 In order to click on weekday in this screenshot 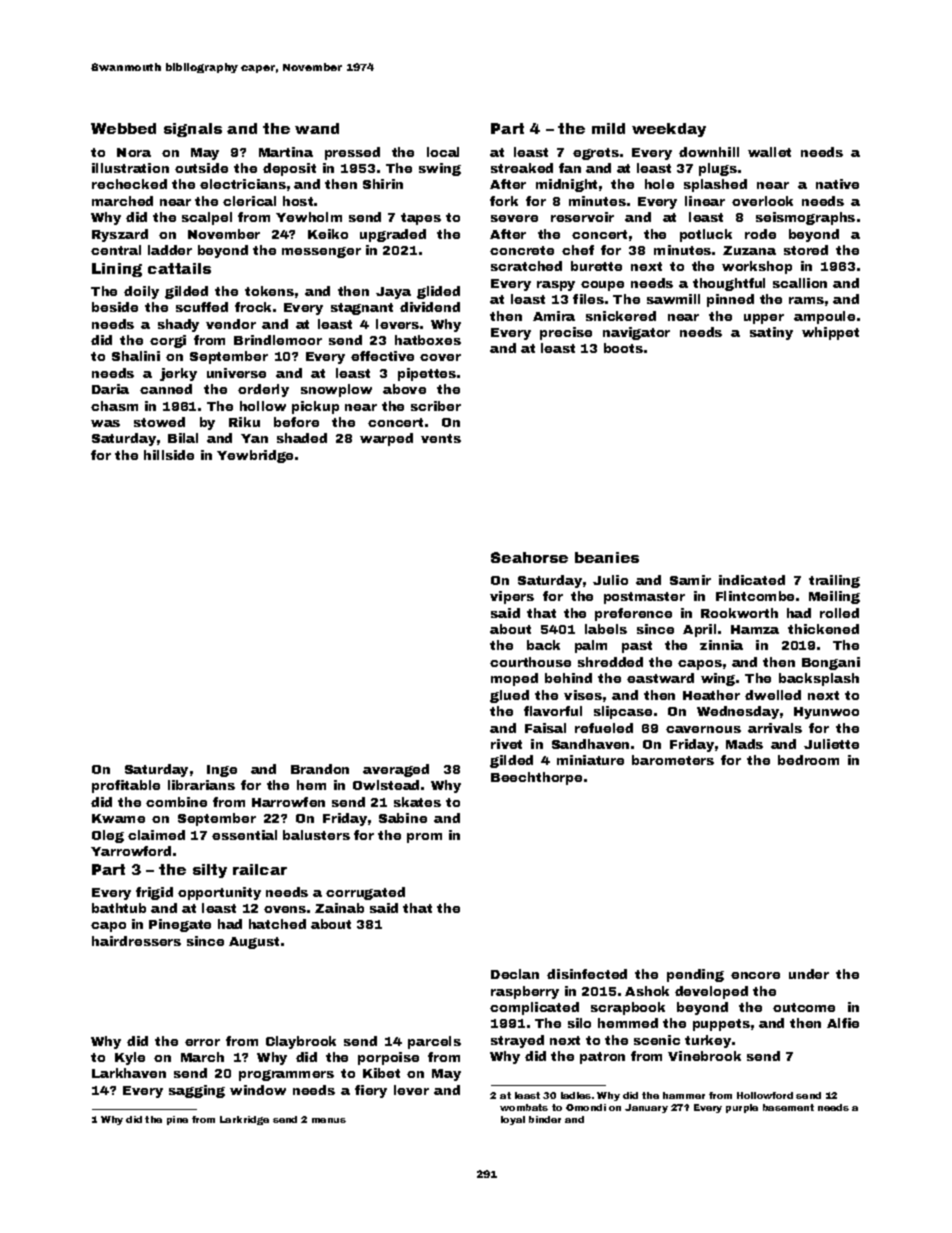, I will do `click(669, 130)`.
